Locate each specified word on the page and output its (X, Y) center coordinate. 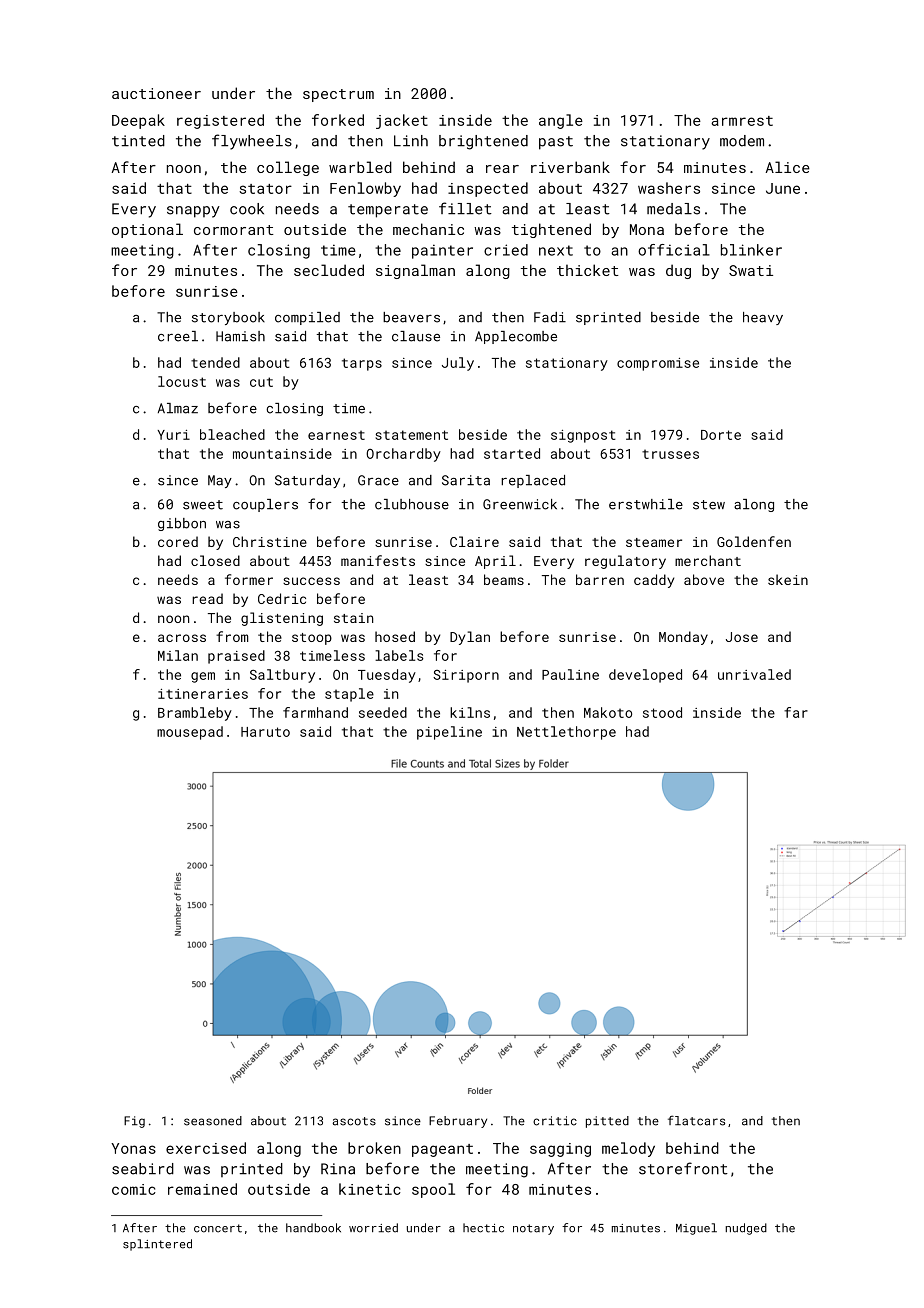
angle (561, 121)
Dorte (721, 435)
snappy (193, 212)
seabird (143, 1169)
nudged (746, 1229)
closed (215, 560)
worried (373, 1228)
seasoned (213, 1121)
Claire (474, 541)
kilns (470, 712)
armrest (742, 121)
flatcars (696, 1120)
